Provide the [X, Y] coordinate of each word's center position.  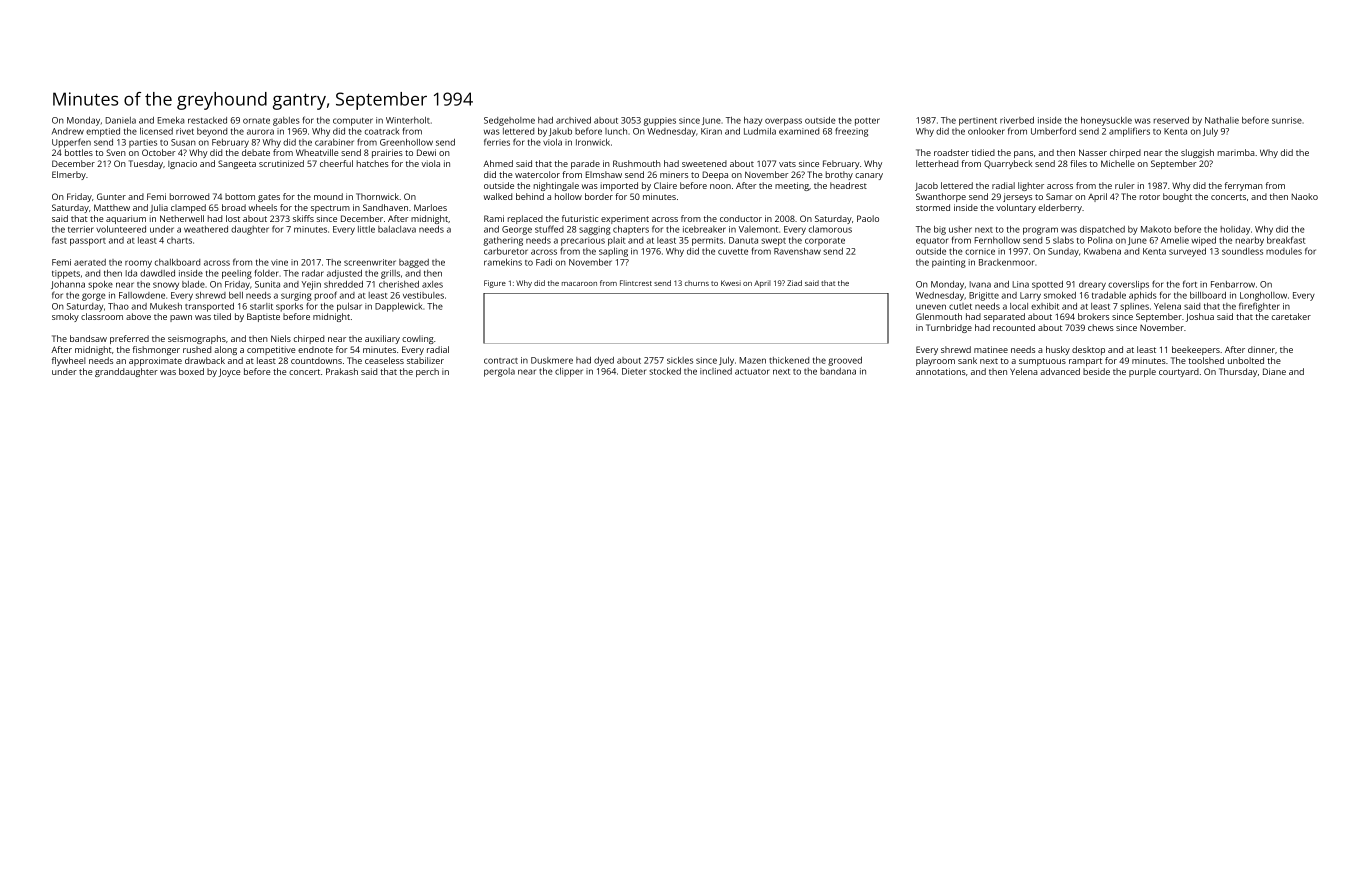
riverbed [1017, 120]
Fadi [544, 262]
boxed [191, 371]
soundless [1242, 251]
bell [236, 295]
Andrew [68, 131]
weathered [206, 229]
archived [573, 120]
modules [1284, 251]
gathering [503, 241]
